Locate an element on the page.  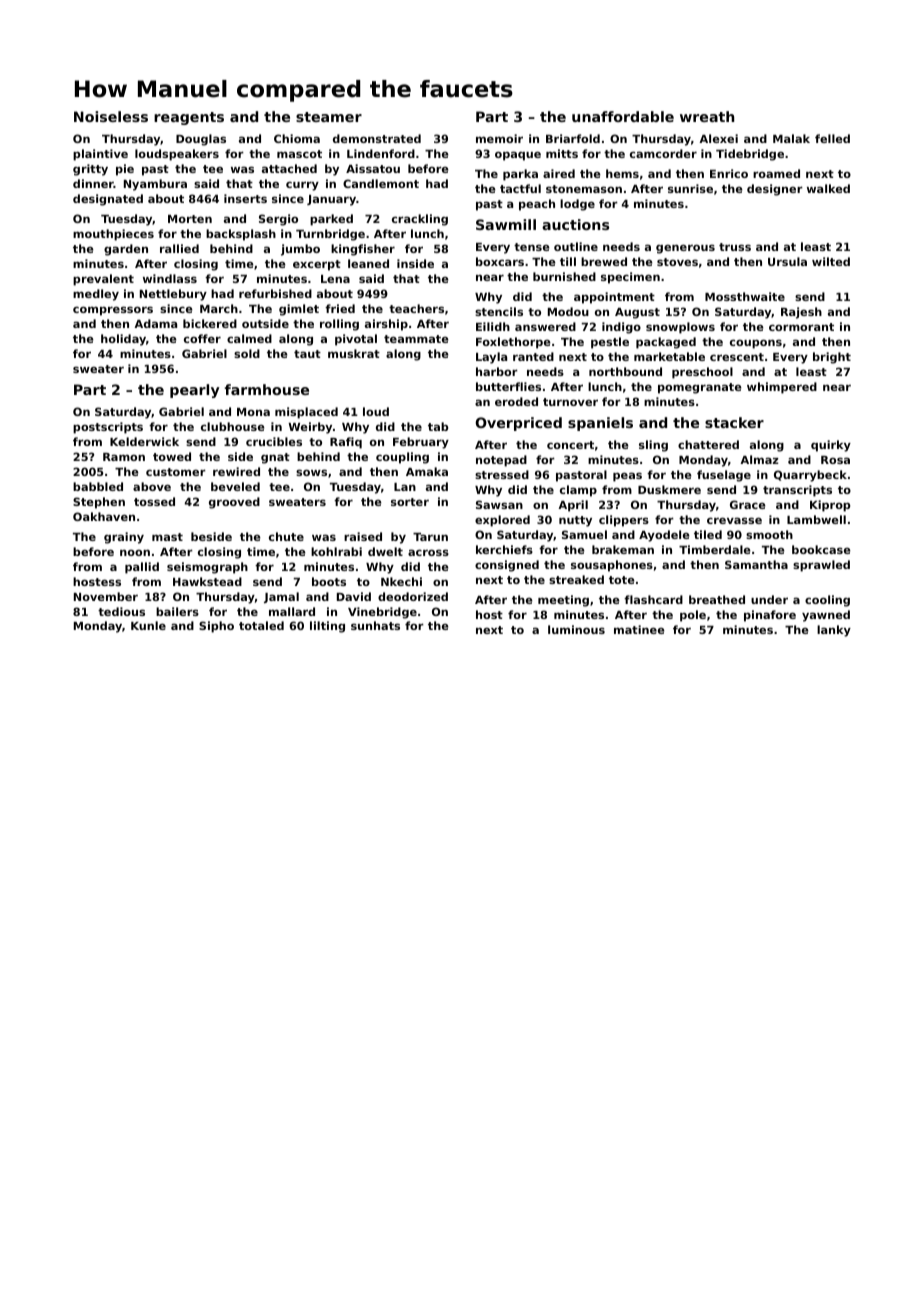
Ursula is located at coordinates (787, 261).
